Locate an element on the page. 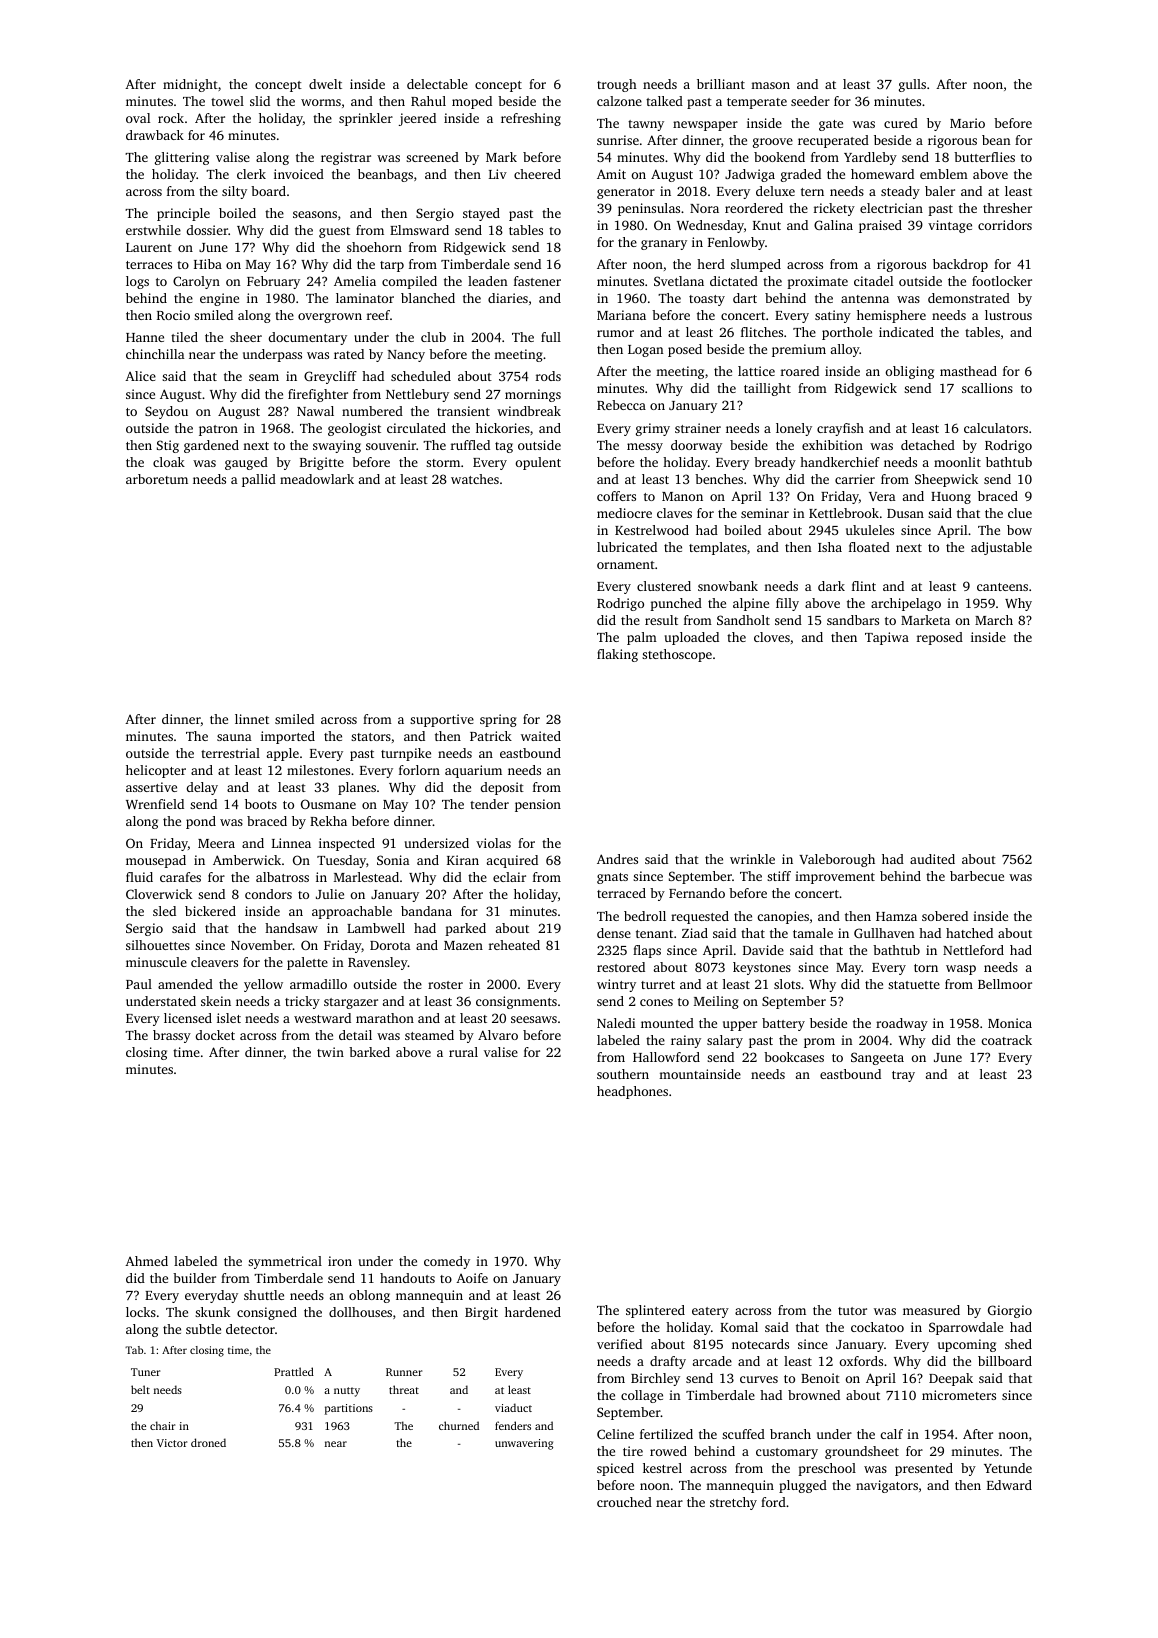 The height and width of the document is (1638, 1158). oval is located at coordinates (138, 118).
